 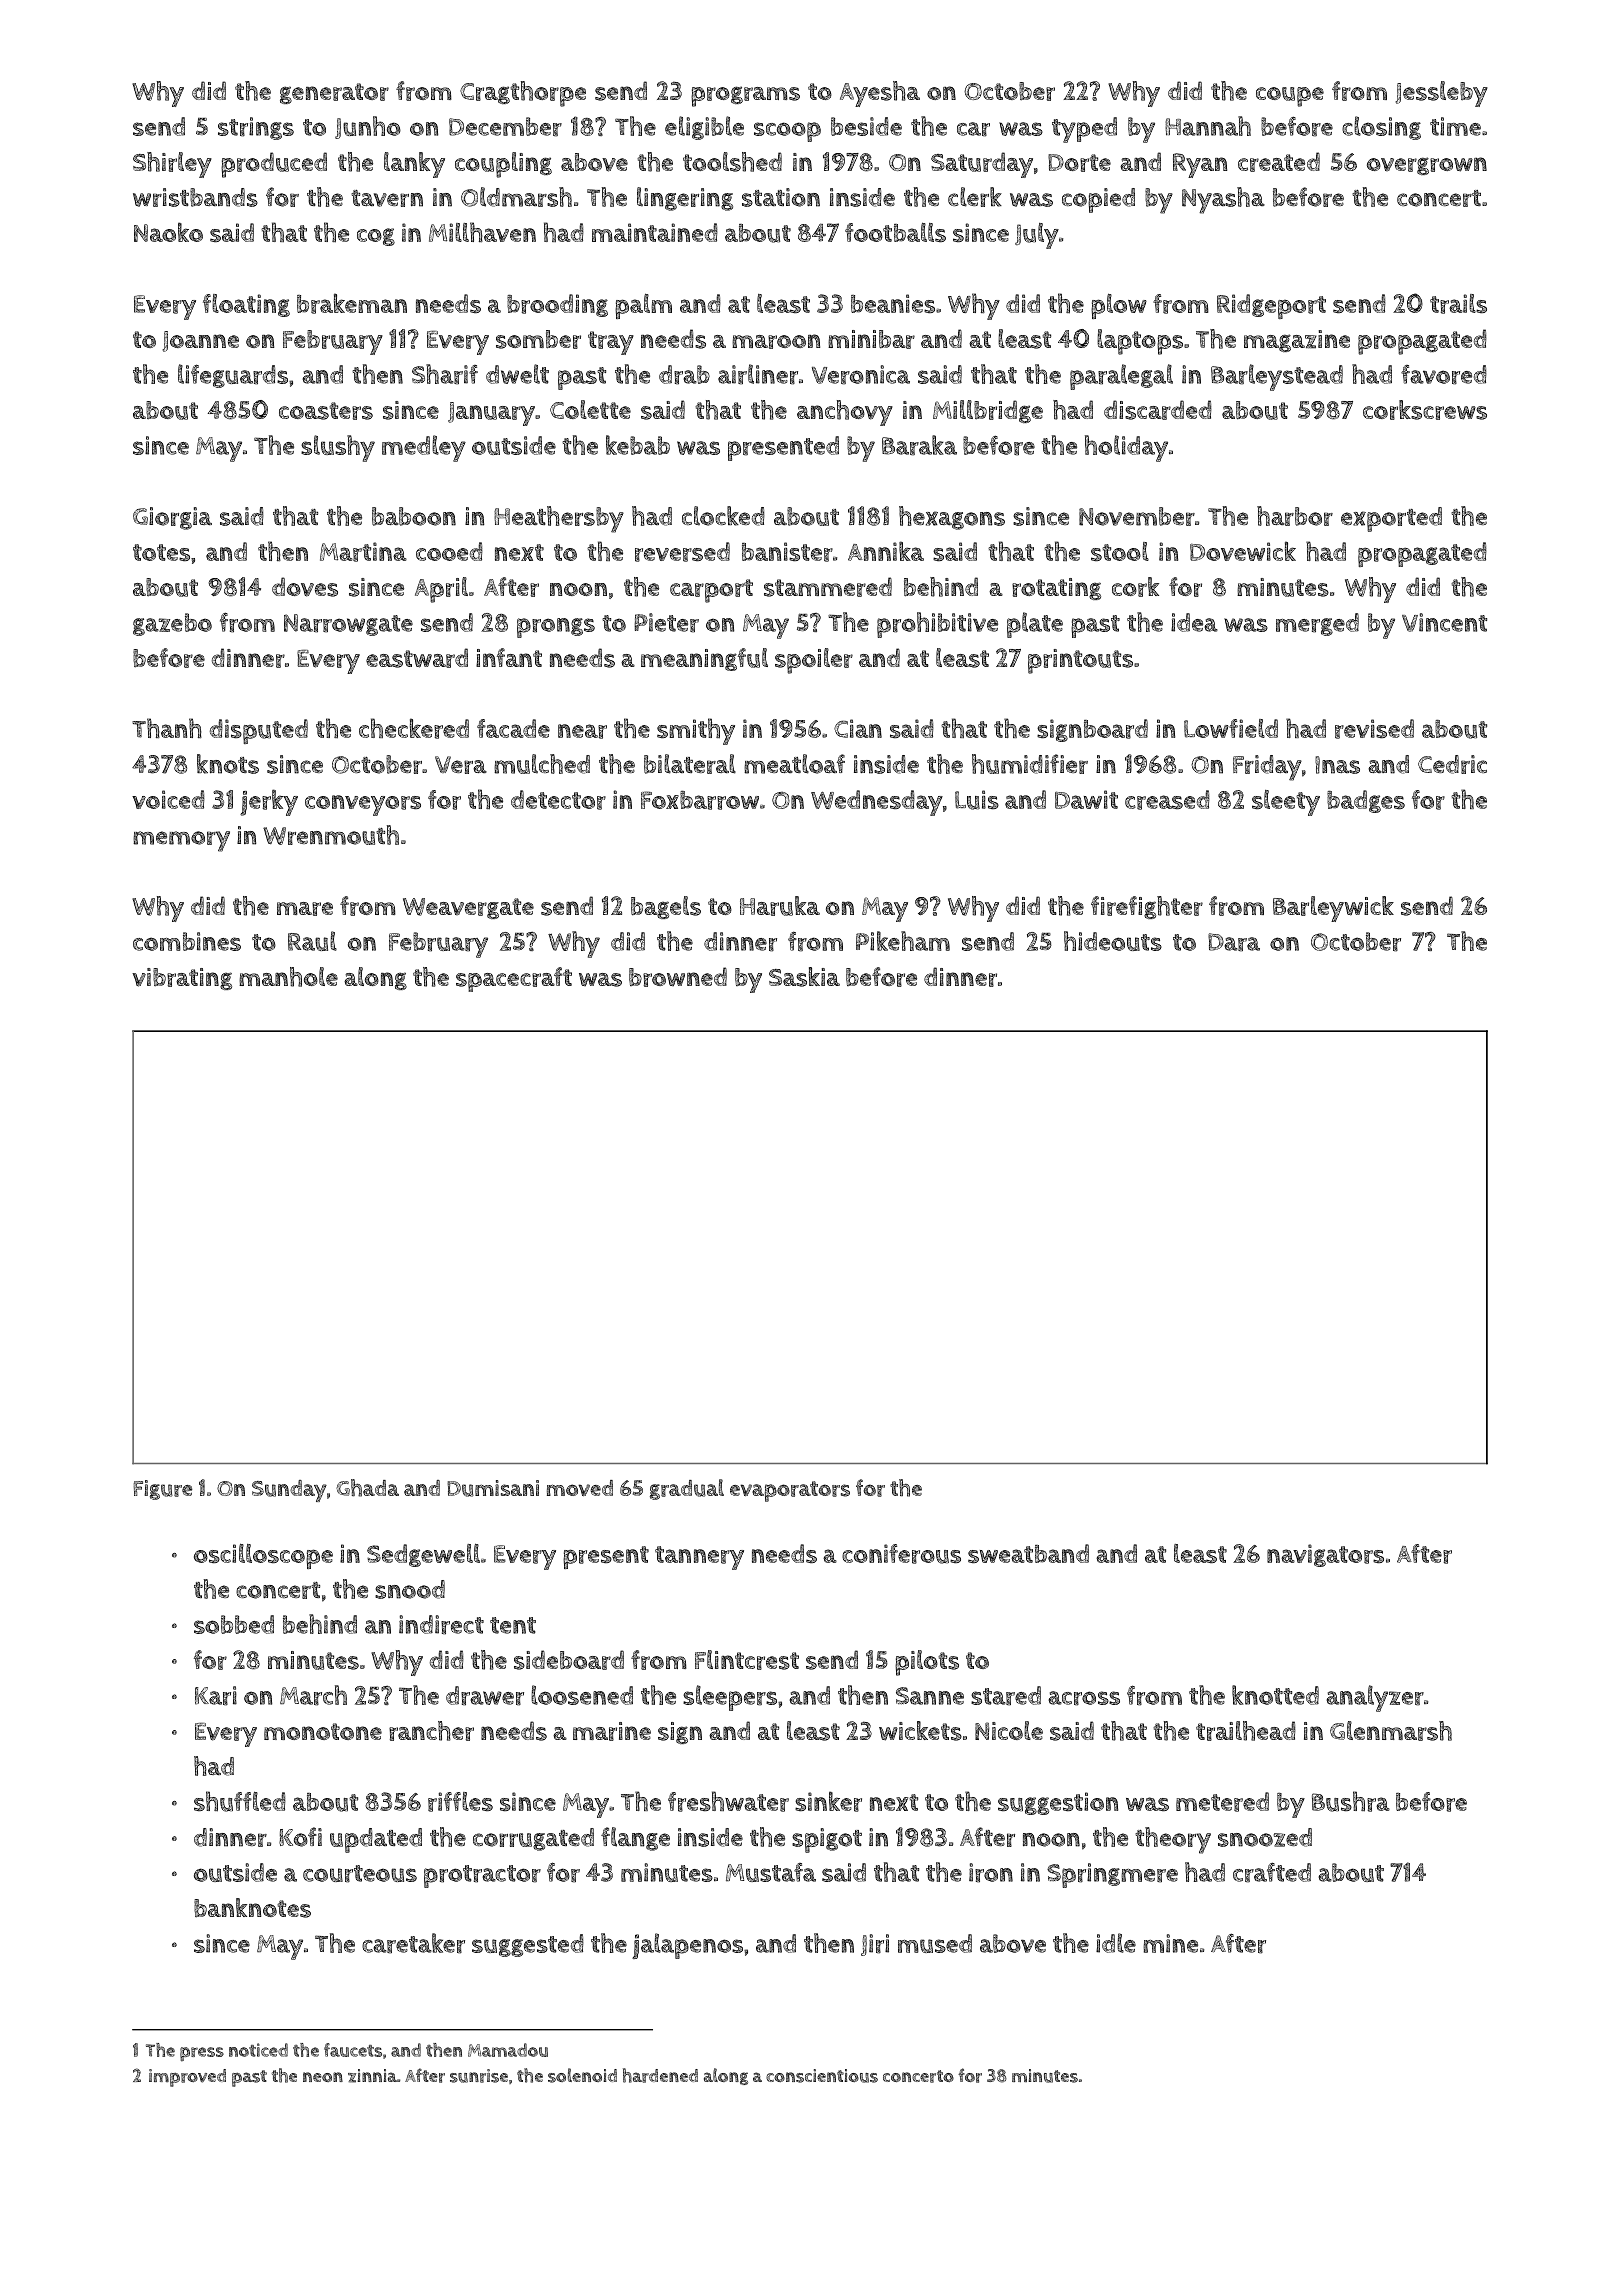 I want to click on Barleywick, so click(x=1333, y=909).
